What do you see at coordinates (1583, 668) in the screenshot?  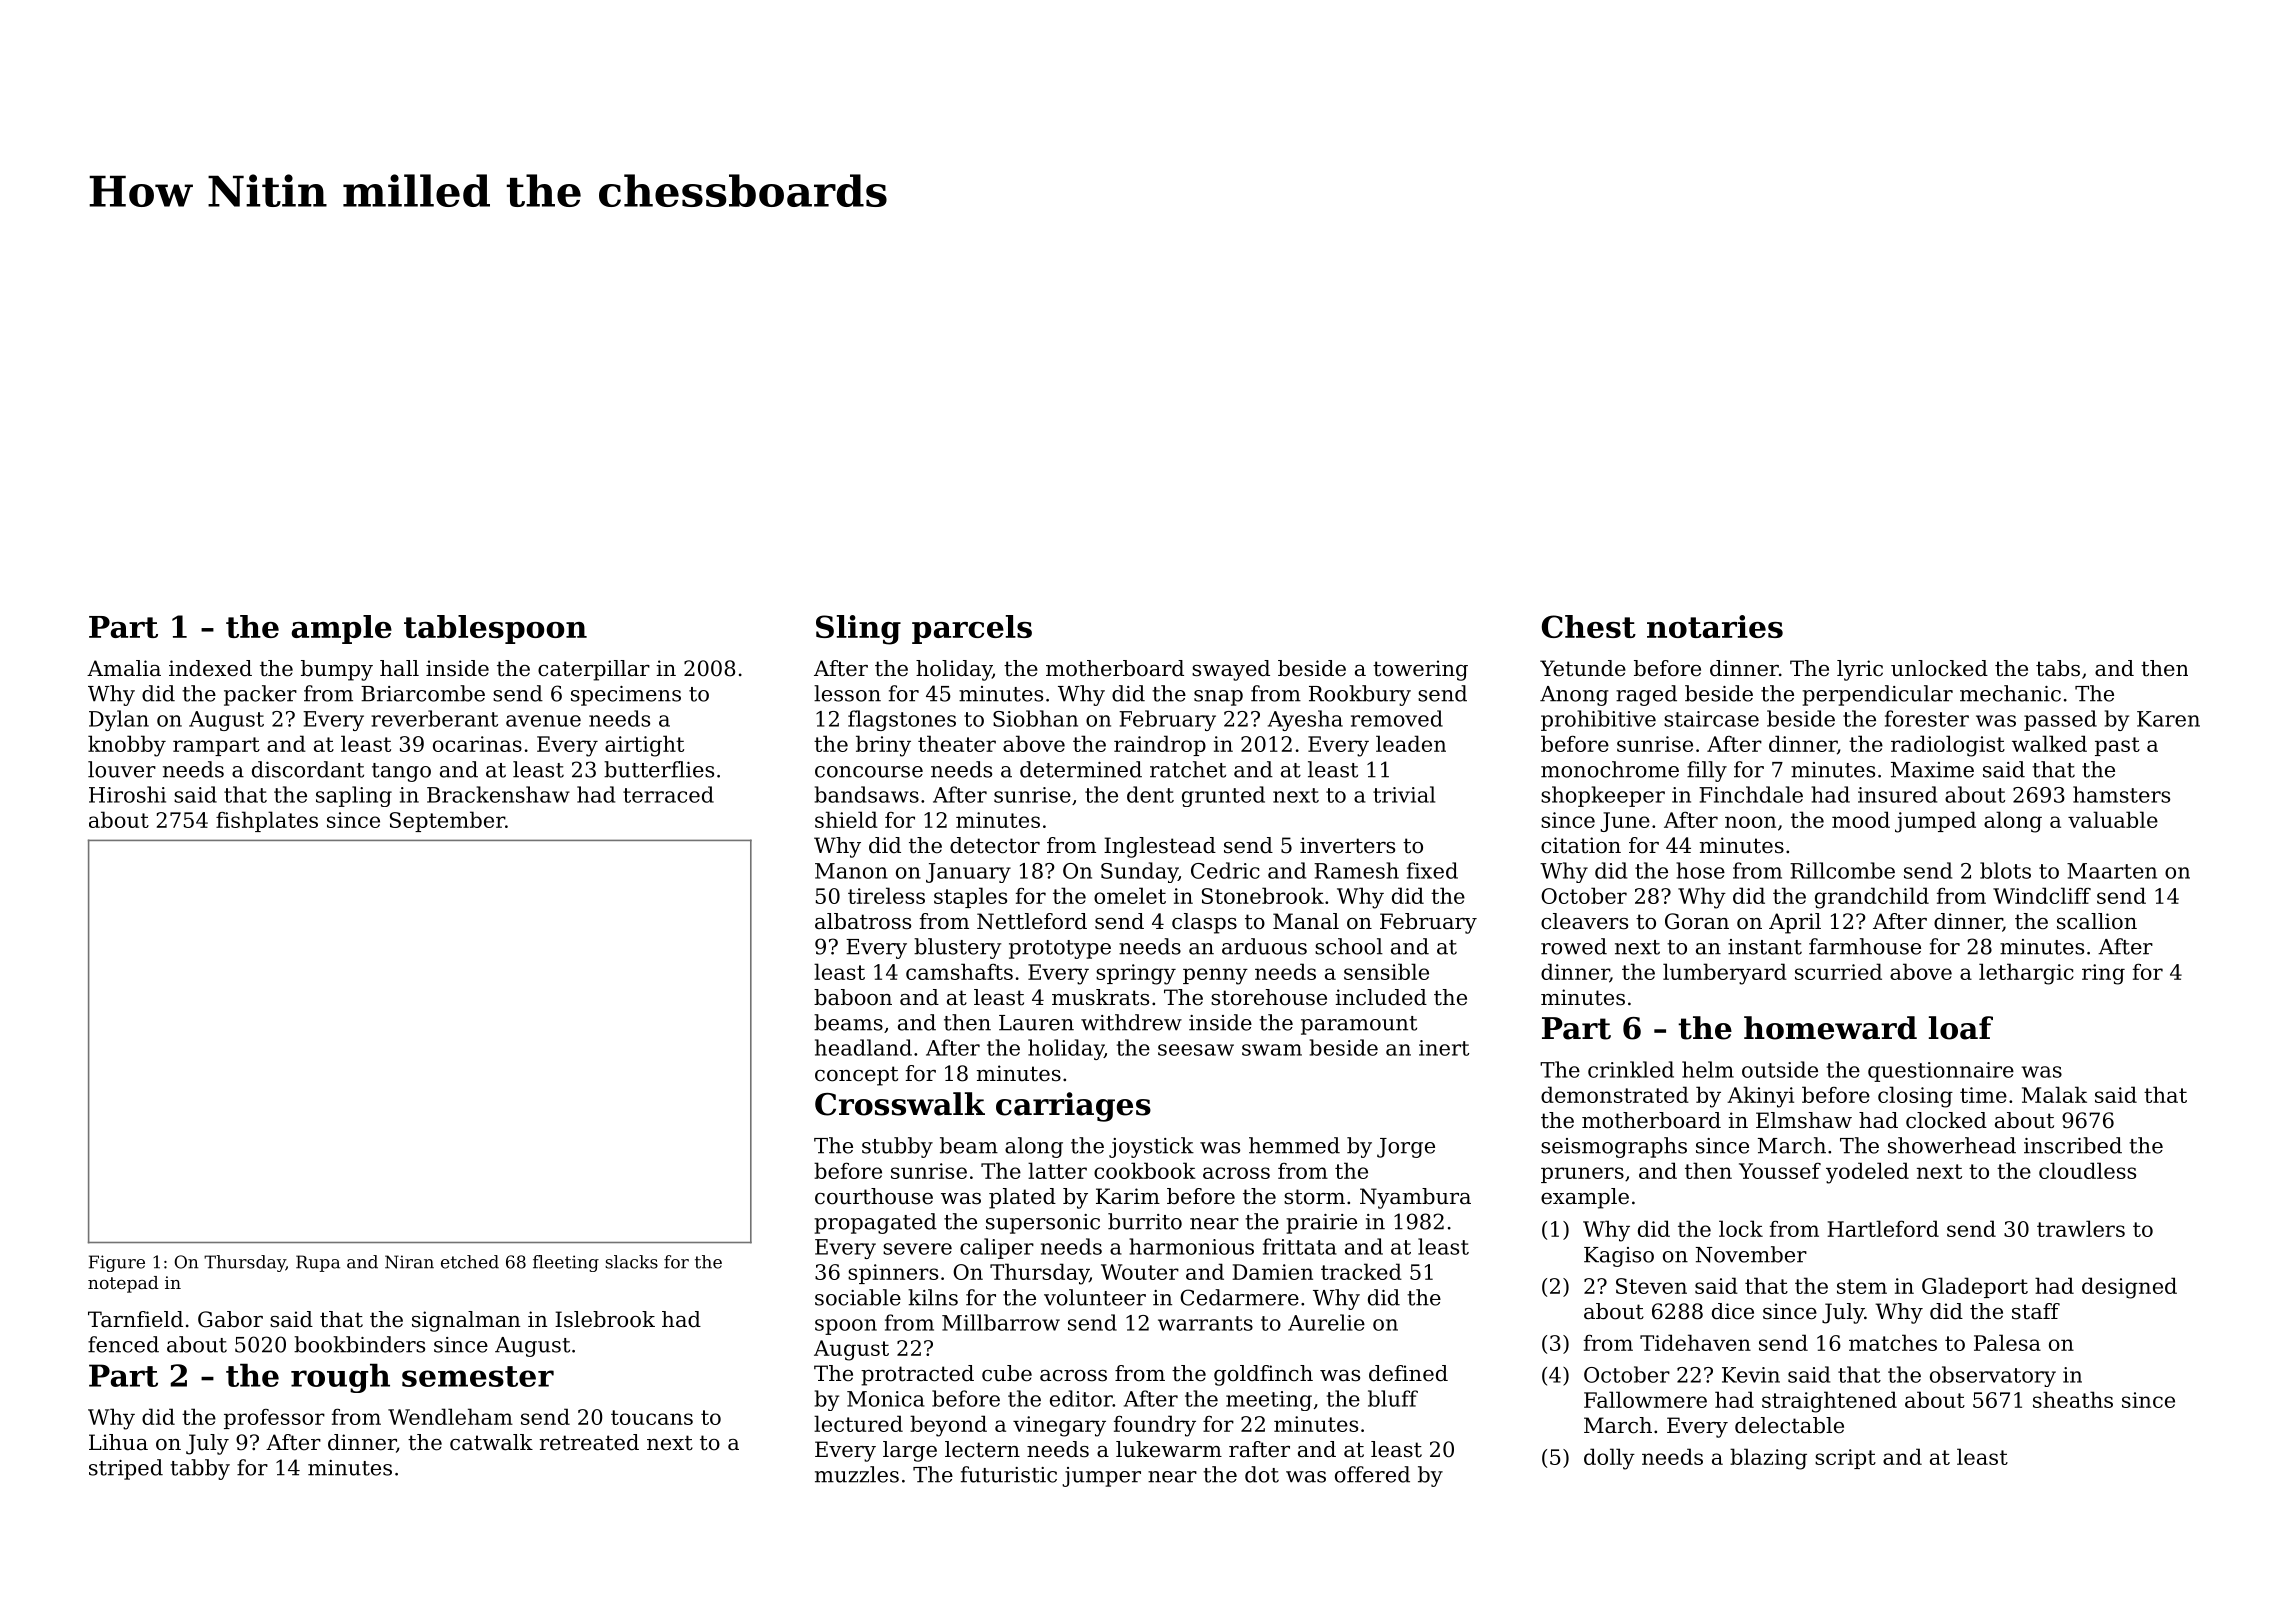 I see `Yetunde` at bounding box center [1583, 668].
